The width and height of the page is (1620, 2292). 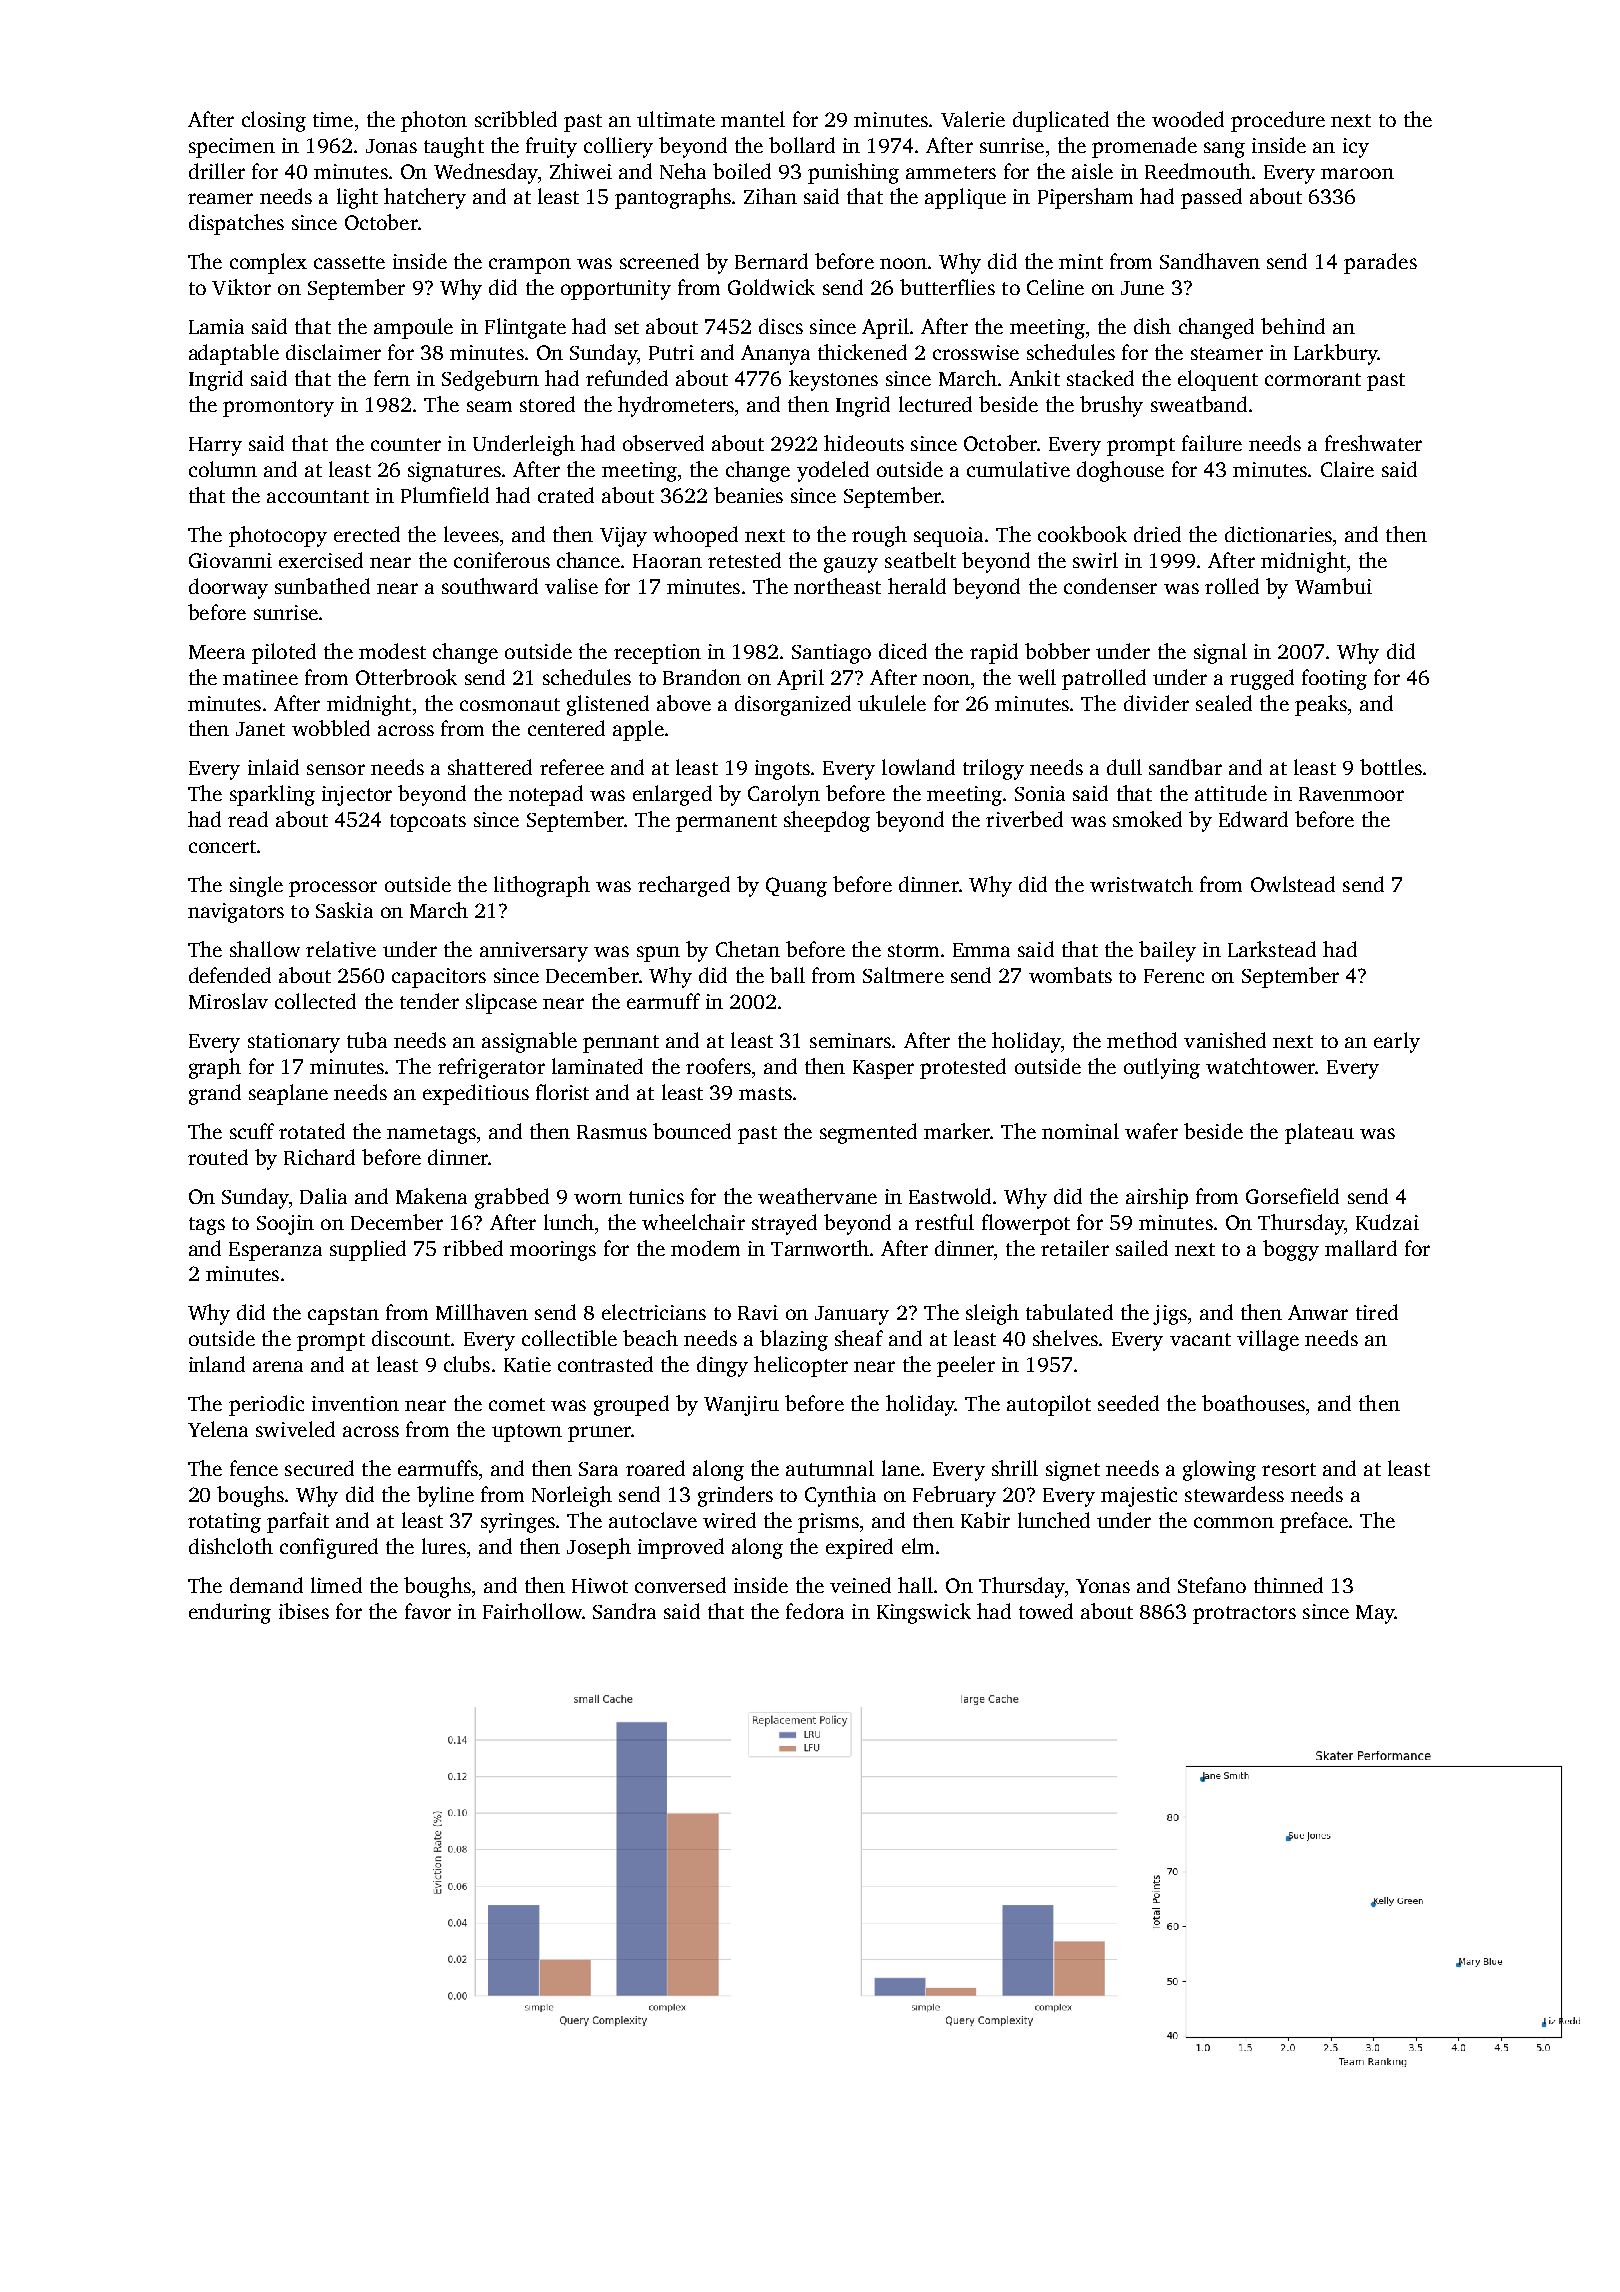 What do you see at coordinates (217, 652) in the page?
I see `Meera` at bounding box center [217, 652].
